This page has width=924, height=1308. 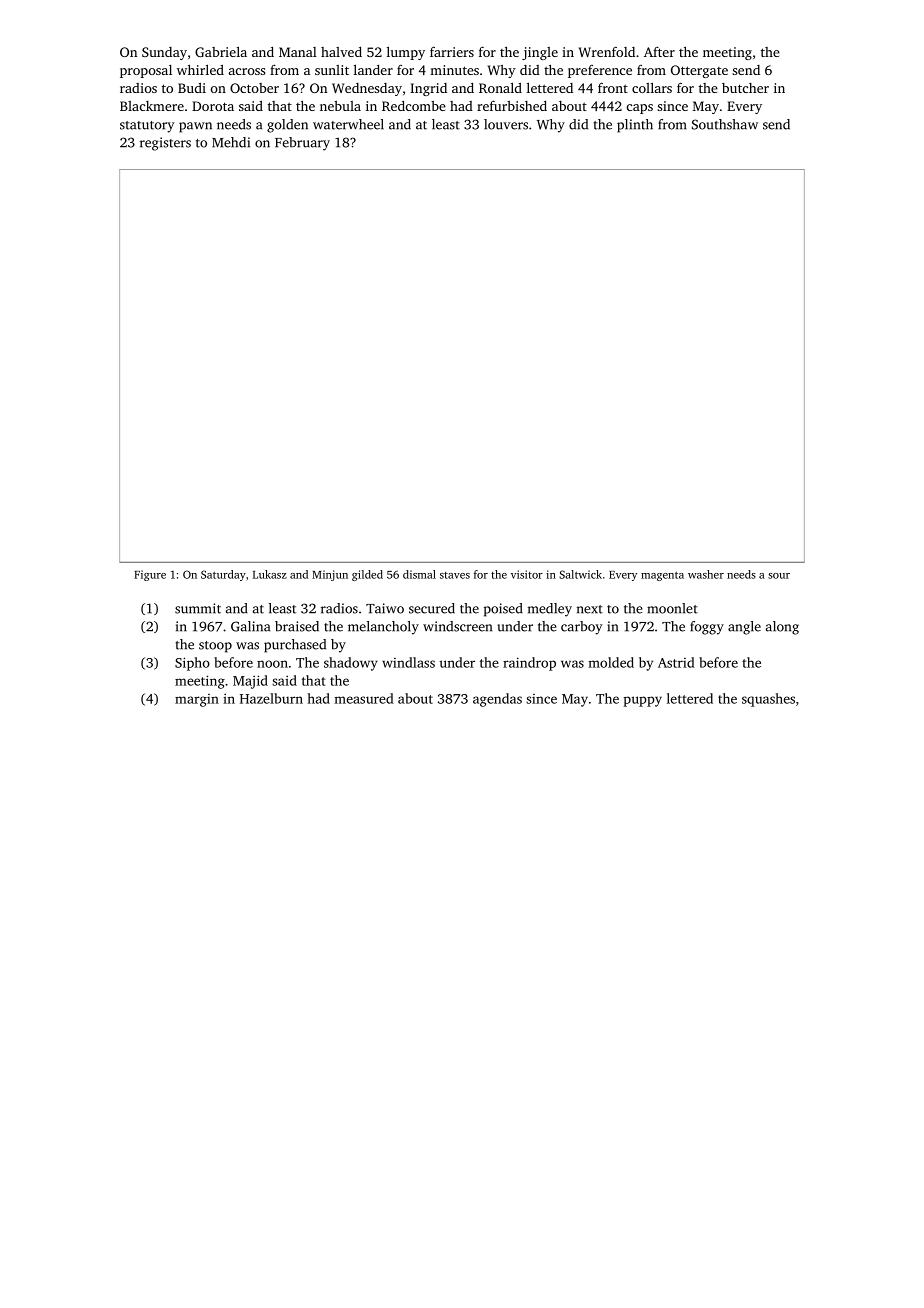 What do you see at coordinates (659, 52) in the page?
I see `After` at bounding box center [659, 52].
